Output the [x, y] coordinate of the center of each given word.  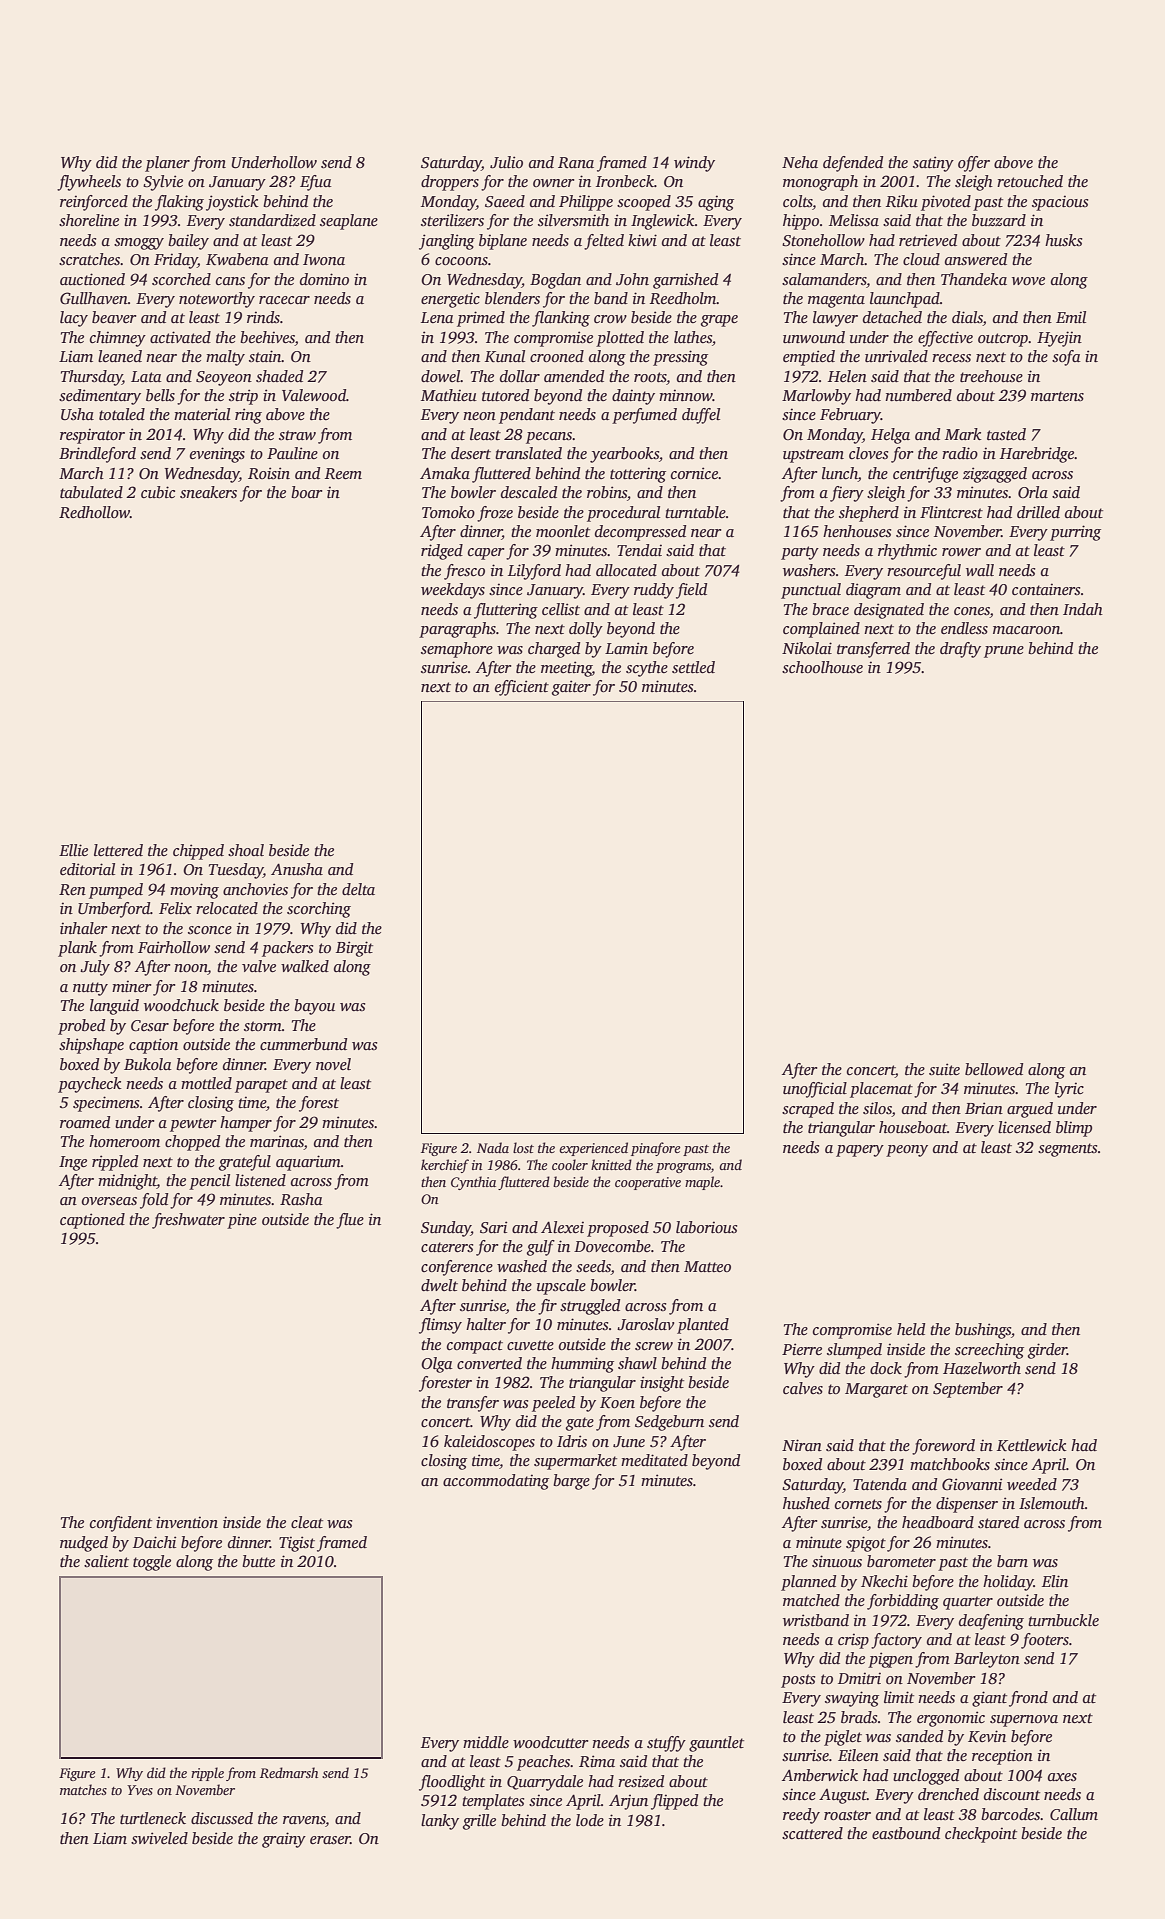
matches [83, 1789]
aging [716, 203]
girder [1047, 1351]
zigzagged [995, 475]
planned [808, 1583]
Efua [316, 183]
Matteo [707, 1266]
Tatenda [880, 1484]
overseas [109, 1201]
